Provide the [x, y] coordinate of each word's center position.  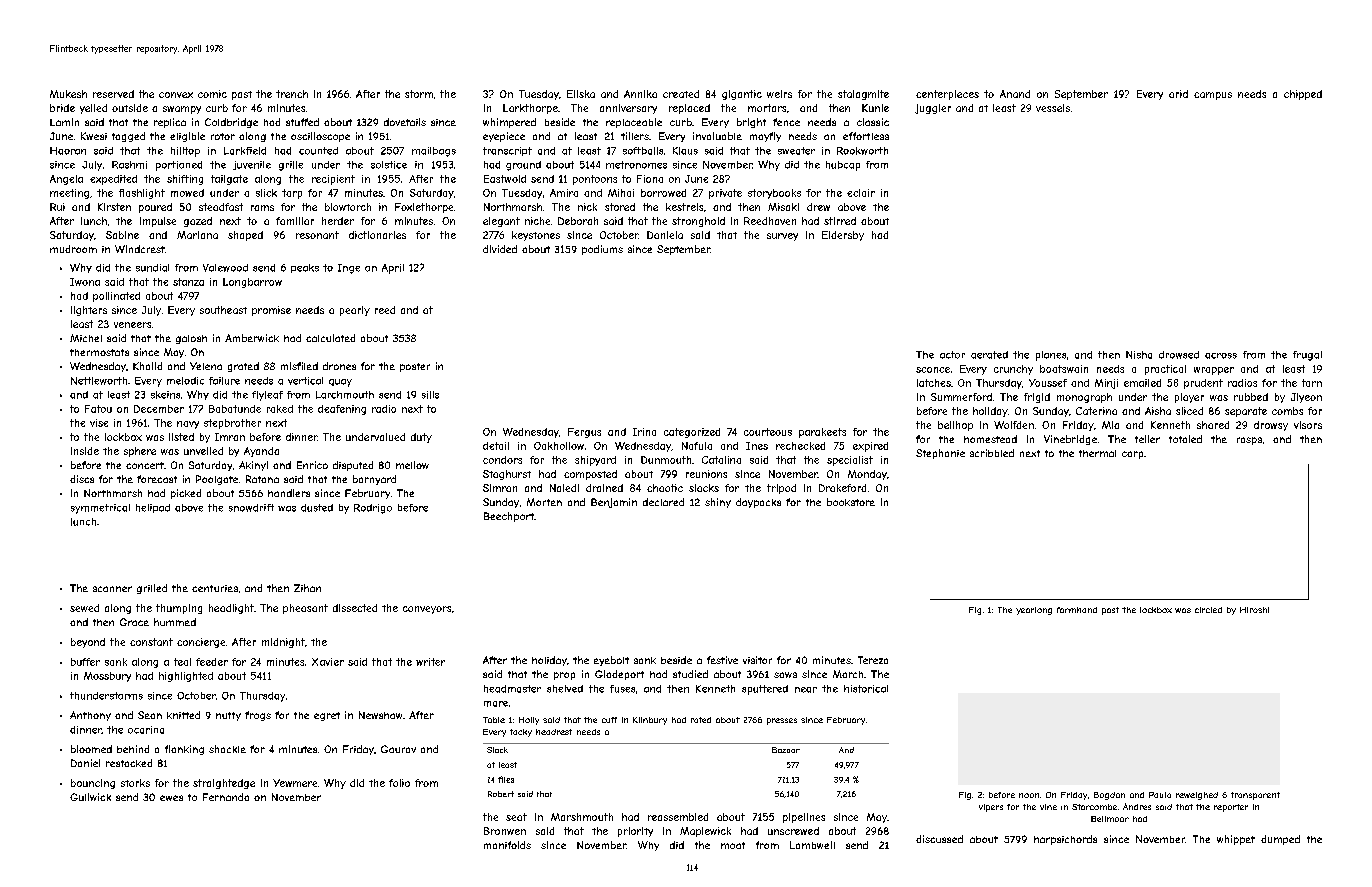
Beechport [509, 517]
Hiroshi [1254, 610]
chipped [1303, 95]
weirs [779, 94]
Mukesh [68, 94]
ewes [171, 798]
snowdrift [251, 508]
